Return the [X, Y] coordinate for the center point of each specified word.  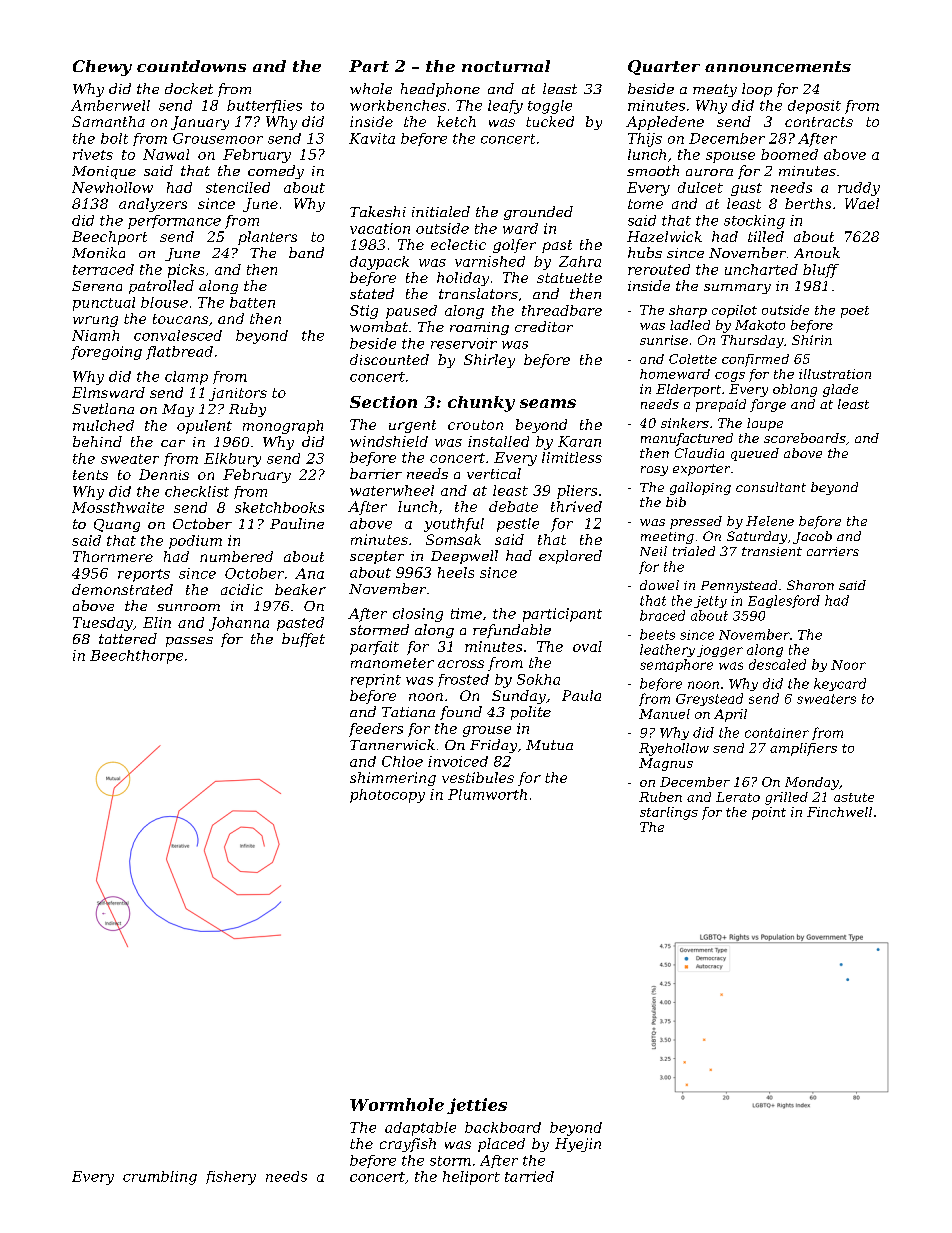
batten [252, 302]
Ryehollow [674, 749]
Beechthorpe [136, 657]
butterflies [264, 106]
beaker [300, 589]
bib [676, 502]
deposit [814, 107]
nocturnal [506, 66]
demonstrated [122, 589]
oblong [795, 390]
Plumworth [487, 794]
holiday [463, 279]
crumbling [160, 1178]
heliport [471, 1178]
